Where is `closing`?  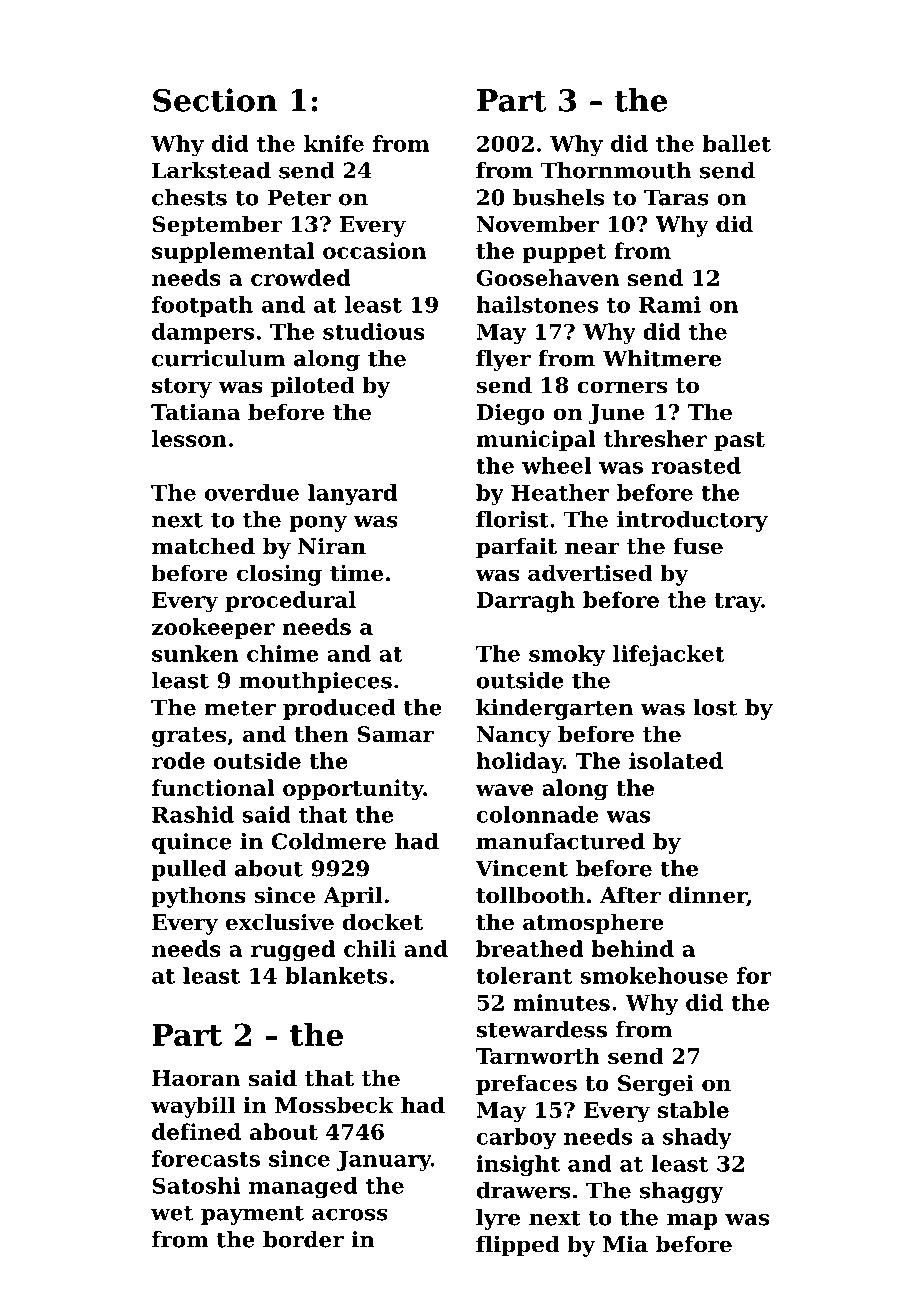 closing is located at coordinates (279, 575).
